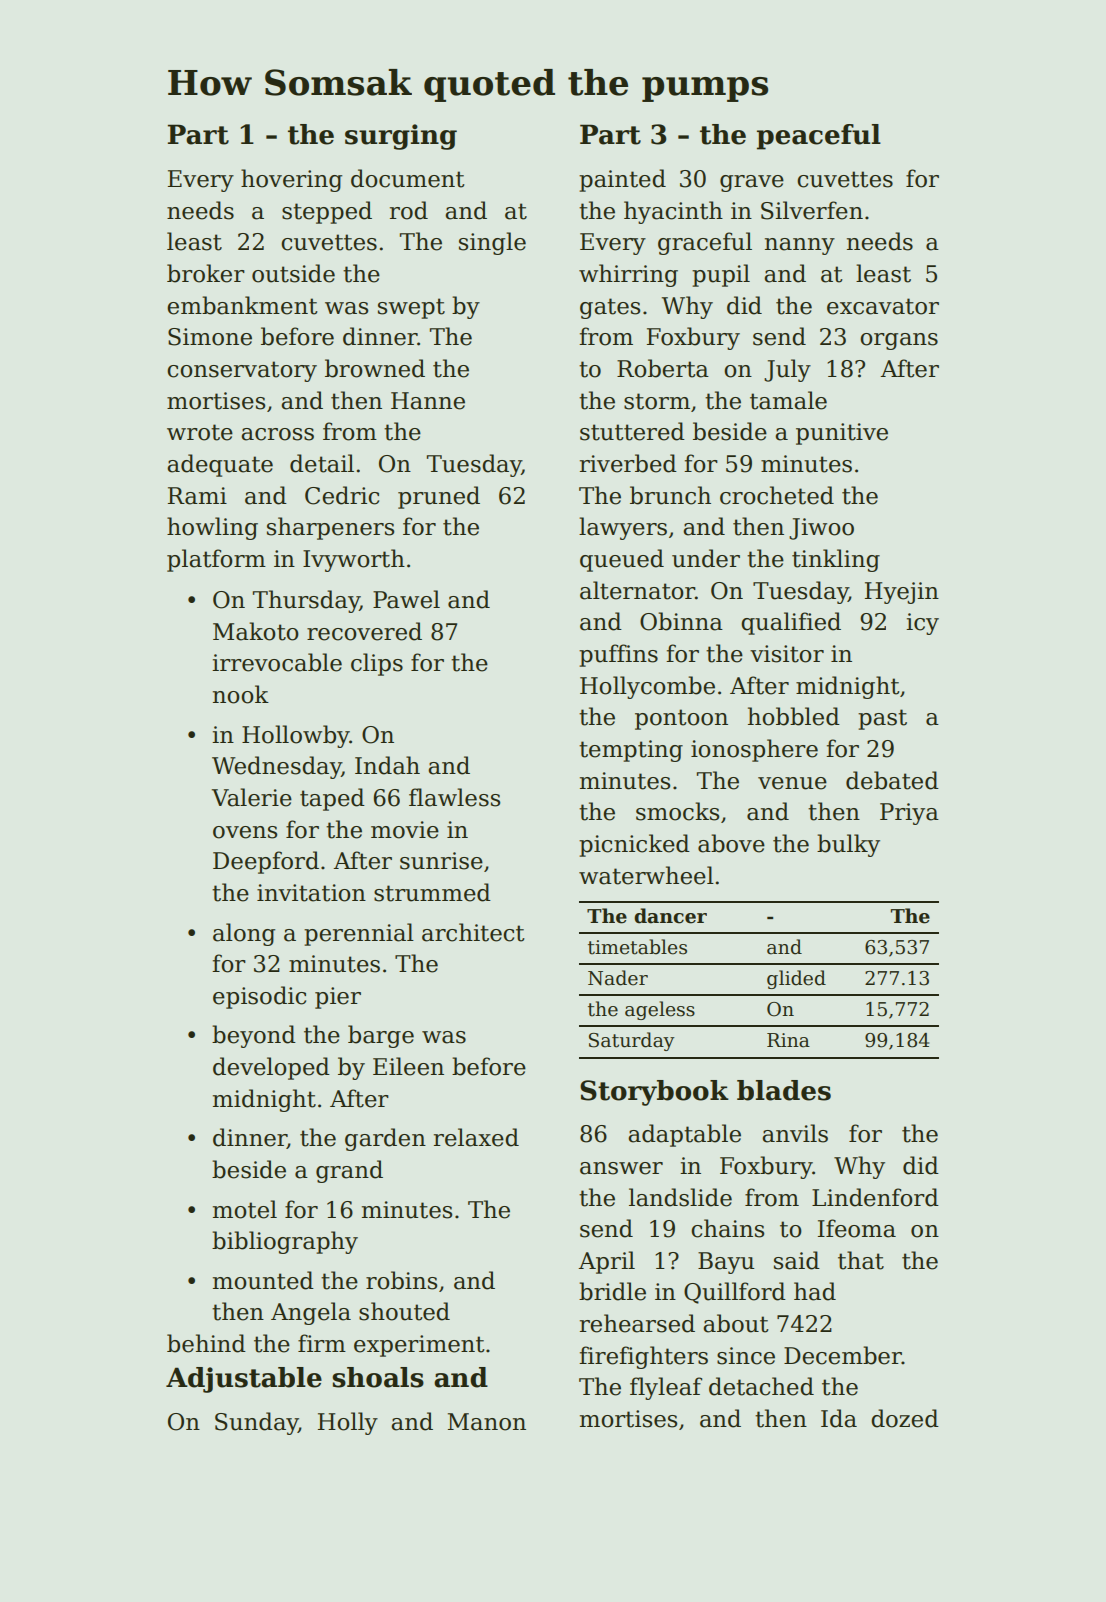  I want to click on excavator, so click(883, 306).
